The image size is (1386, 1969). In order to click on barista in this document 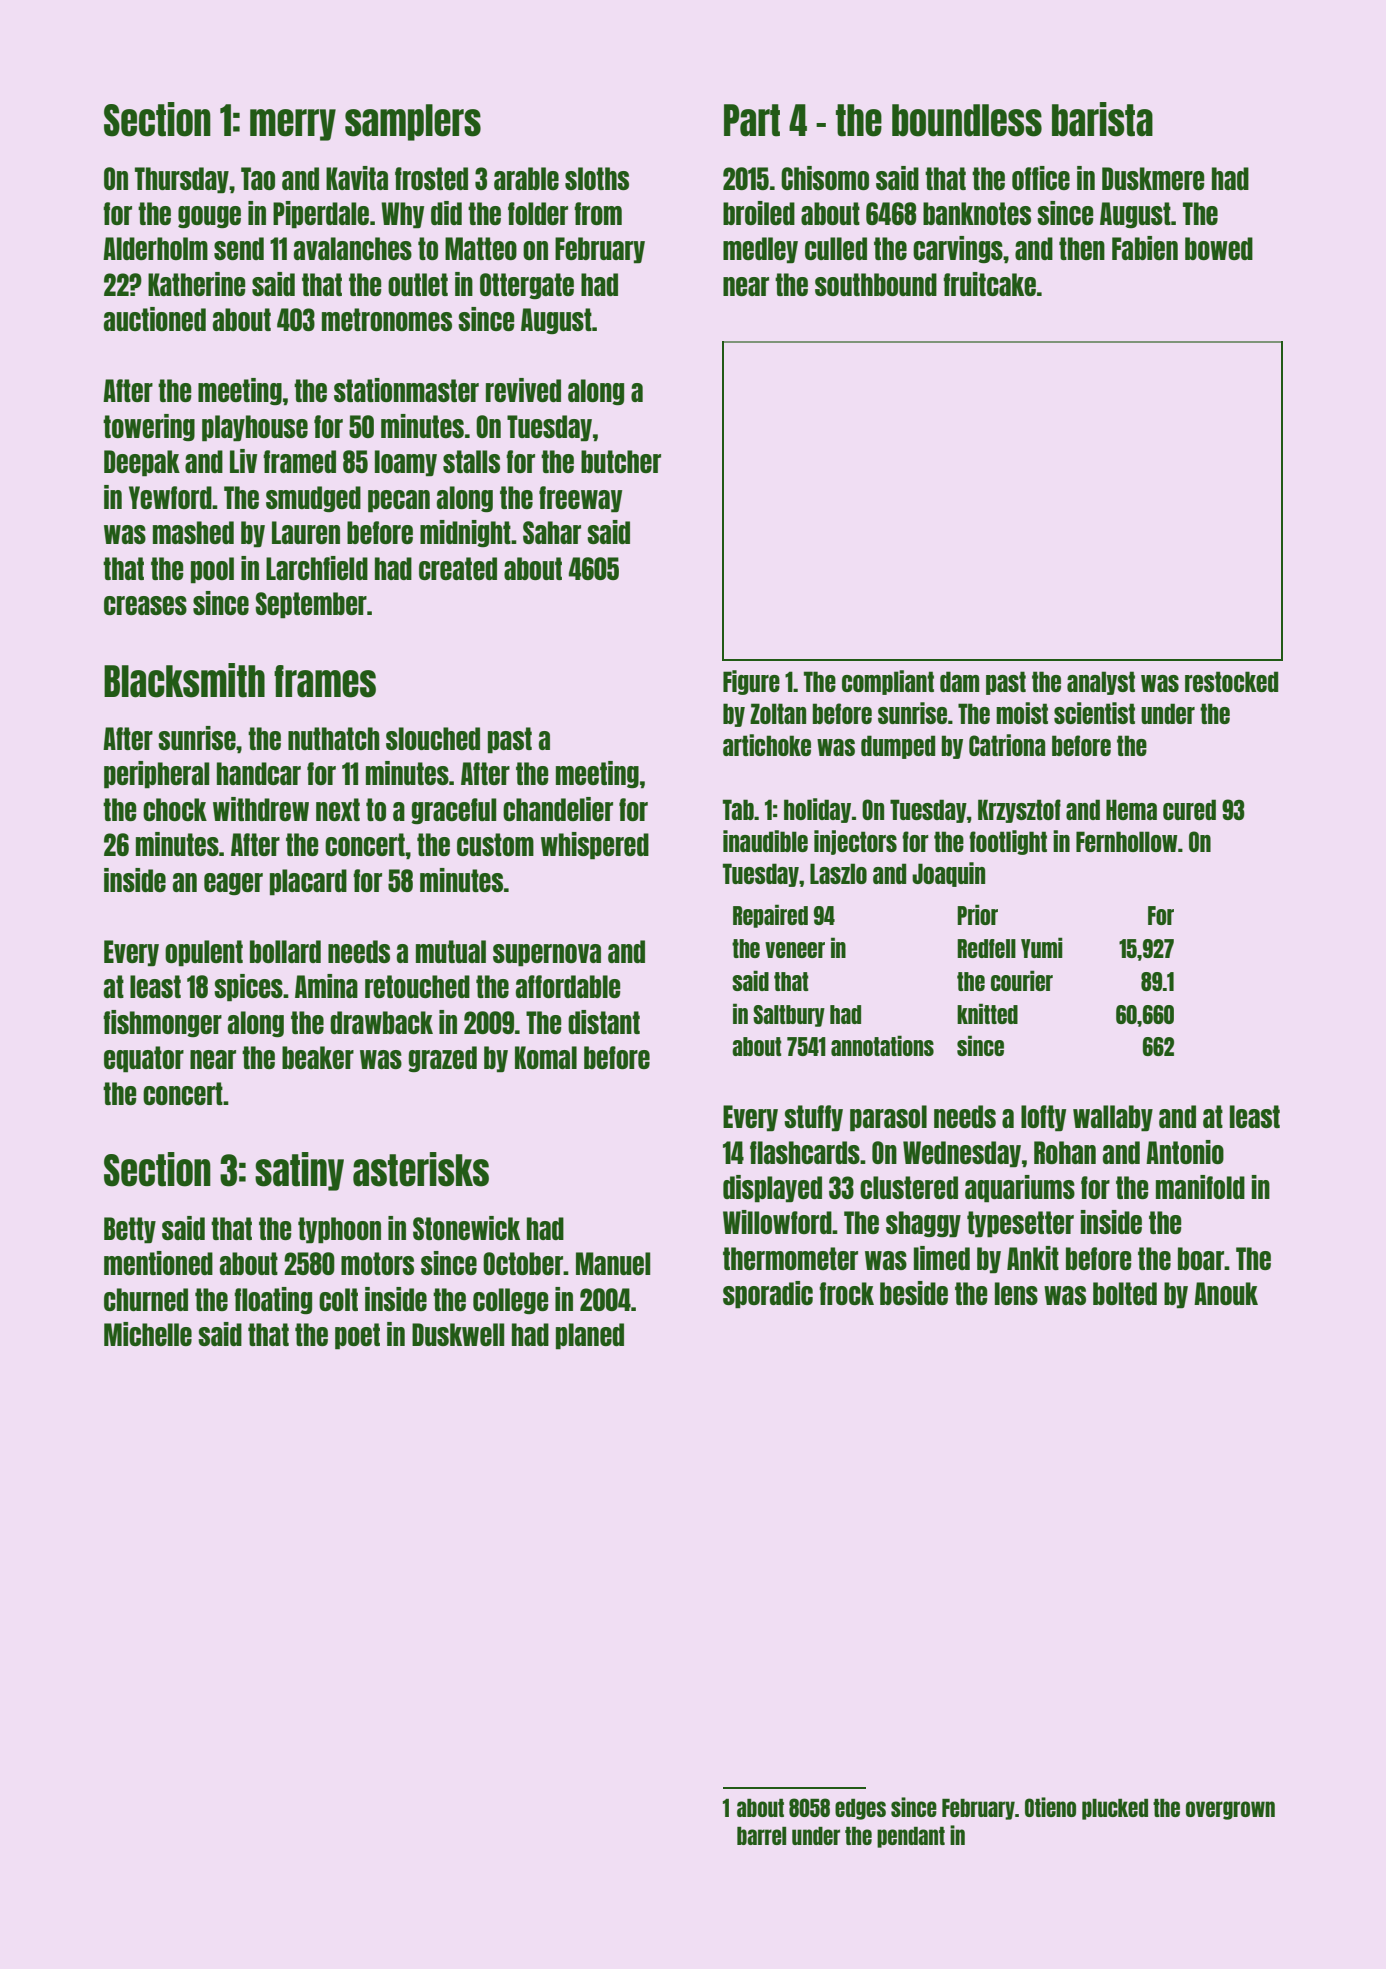, I will do `click(1102, 119)`.
